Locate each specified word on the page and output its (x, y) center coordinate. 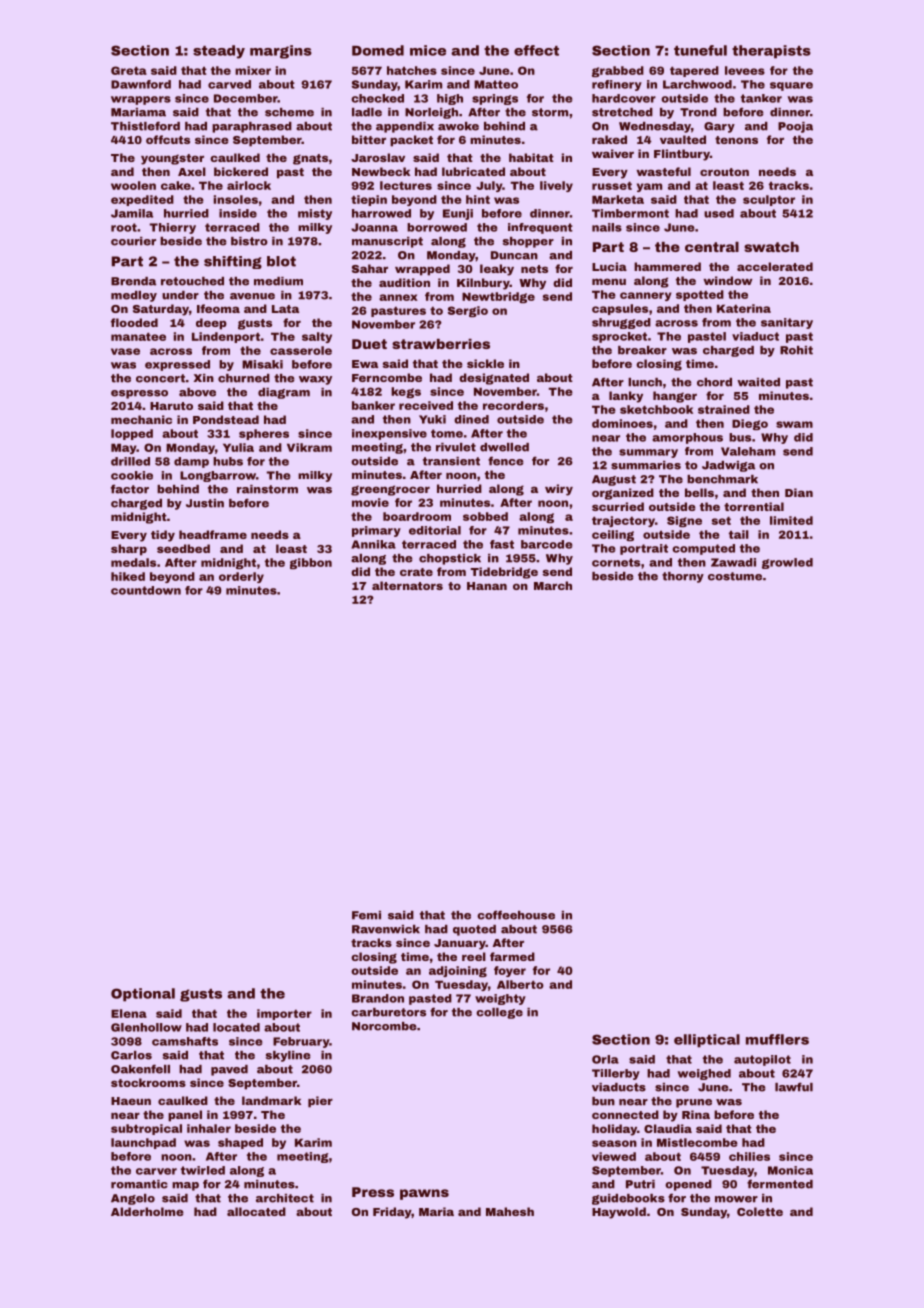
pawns (424, 1194)
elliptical (707, 1041)
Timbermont (630, 213)
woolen (133, 185)
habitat (531, 157)
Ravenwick (386, 929)
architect (285, 1198)
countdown (146, 590)
